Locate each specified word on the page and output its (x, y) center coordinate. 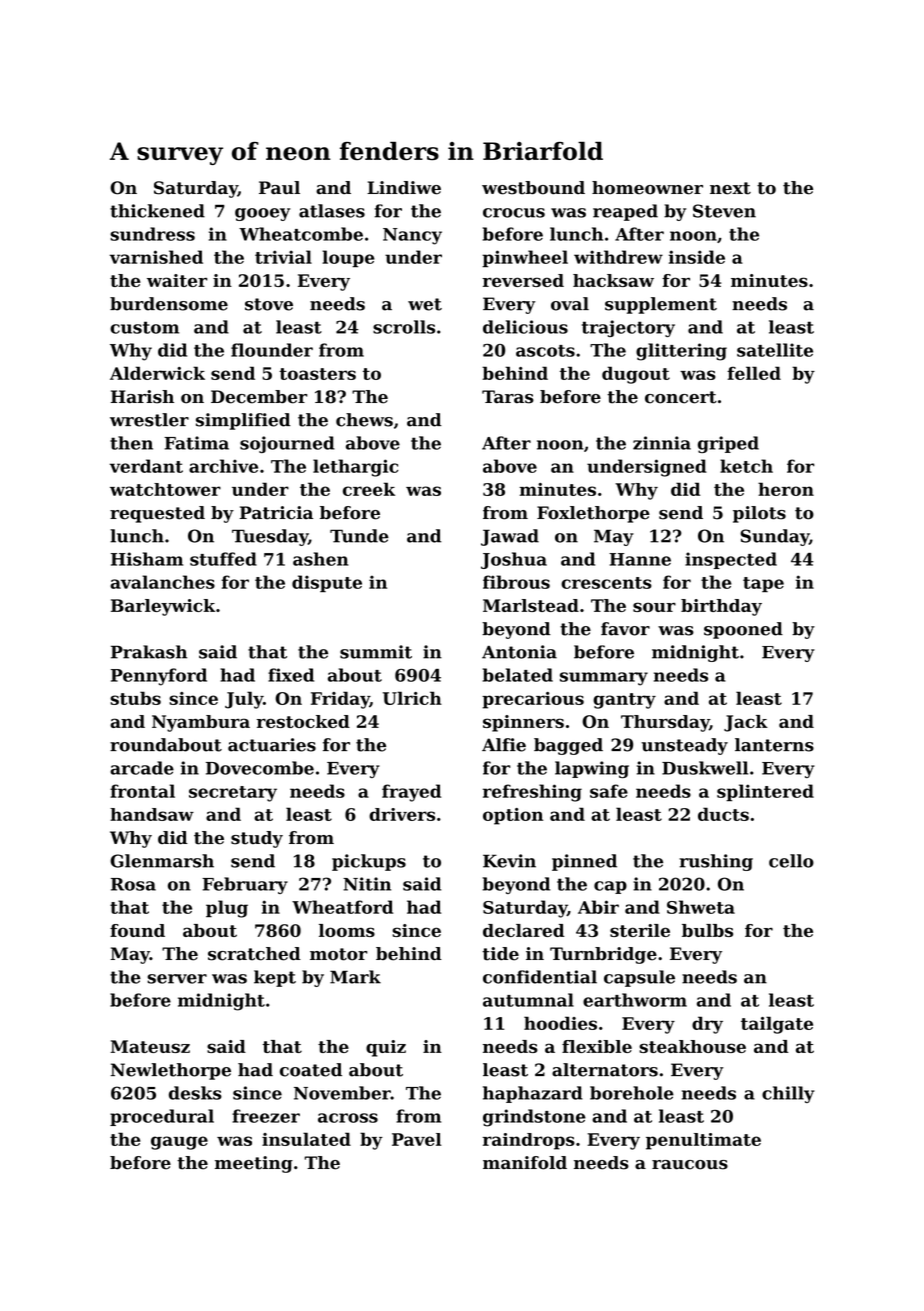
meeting (254, 1164)
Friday (340, 700)
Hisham (147, 559)
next (730, 188)
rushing (716, 862)
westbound (533, 188)
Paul (279, 188)
